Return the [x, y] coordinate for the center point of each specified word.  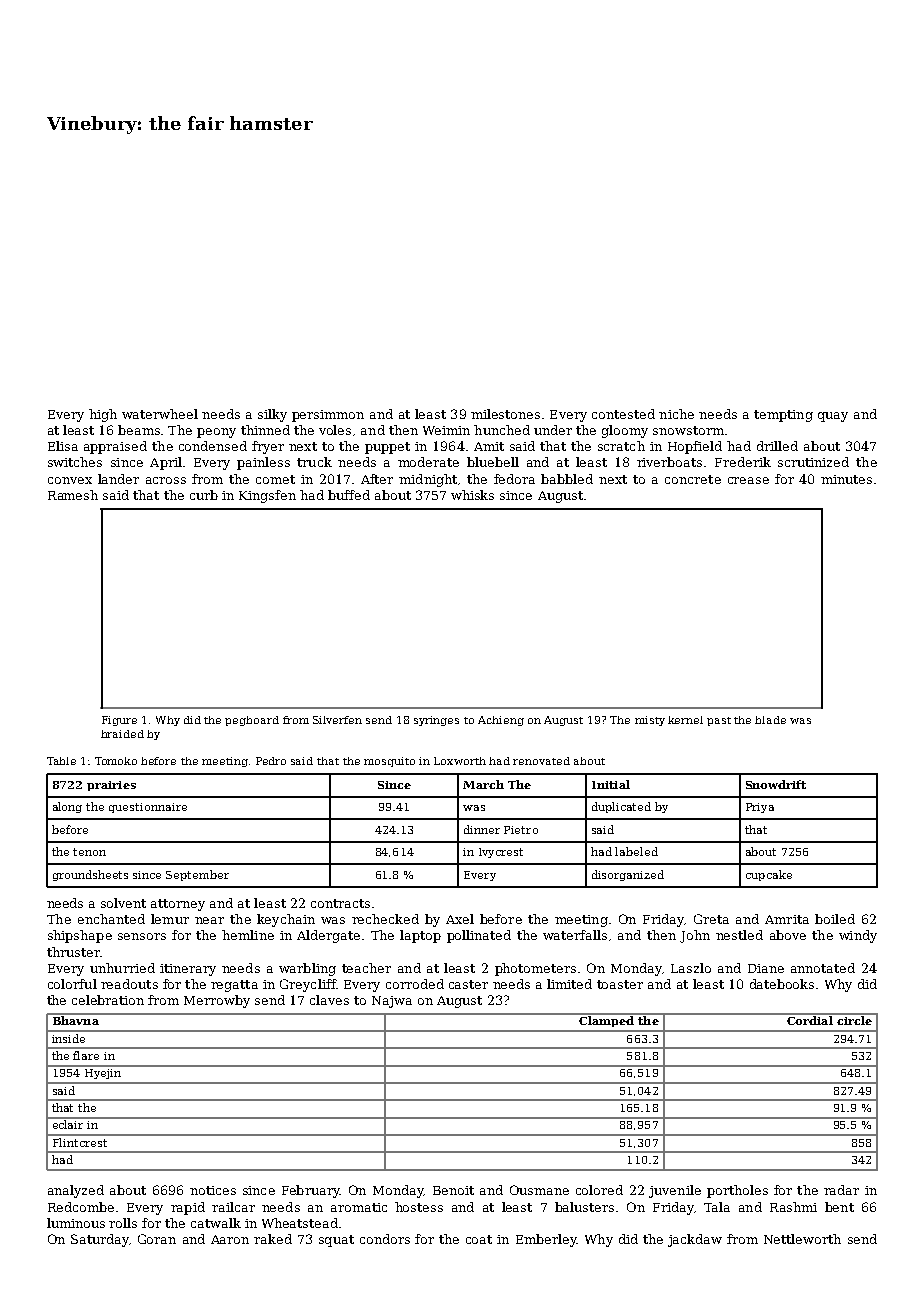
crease [748, 480]
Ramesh [73, 495]
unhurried [122, 968]
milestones [505, 414]
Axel [460, 919]
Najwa [392, 1002]
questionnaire [148, 808]
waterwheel [160, 414]
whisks [472, 495]
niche [676, 414]
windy [858, 936]
